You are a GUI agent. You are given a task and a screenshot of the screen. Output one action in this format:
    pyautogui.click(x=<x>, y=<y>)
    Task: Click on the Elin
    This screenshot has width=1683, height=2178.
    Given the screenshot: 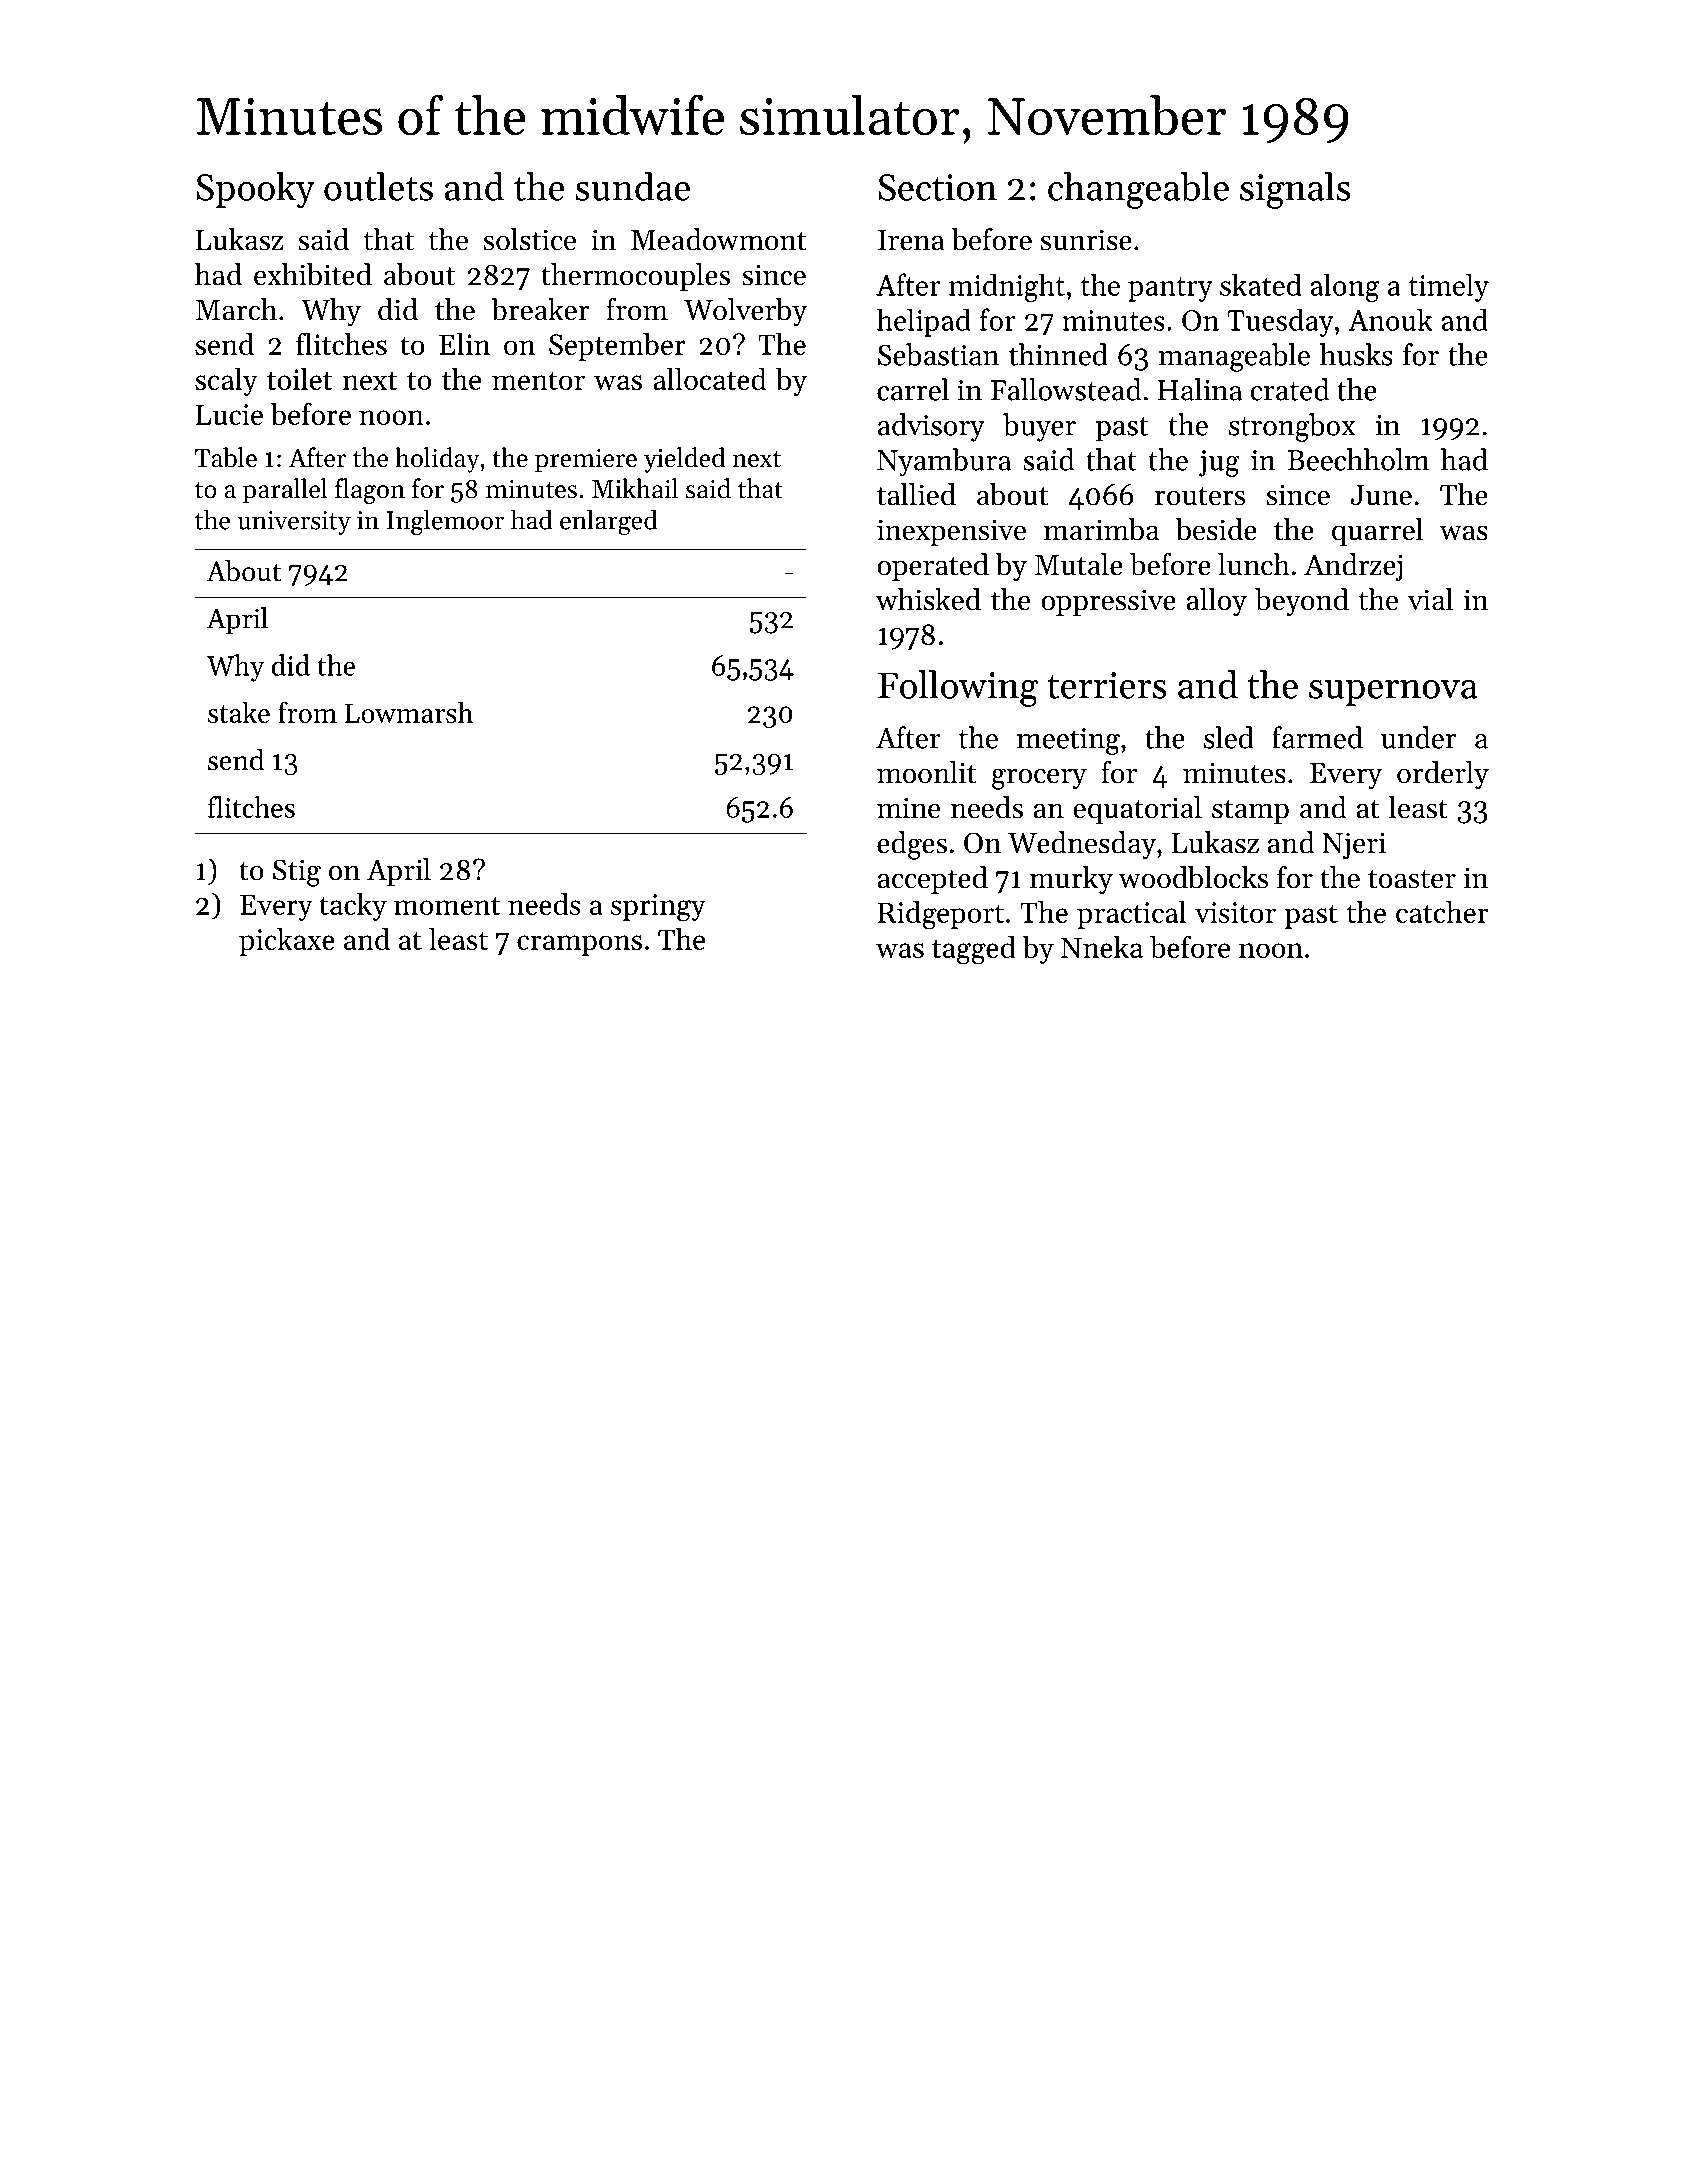 What is the action you would take?
    pyautogui.click(x=464, y=344)
